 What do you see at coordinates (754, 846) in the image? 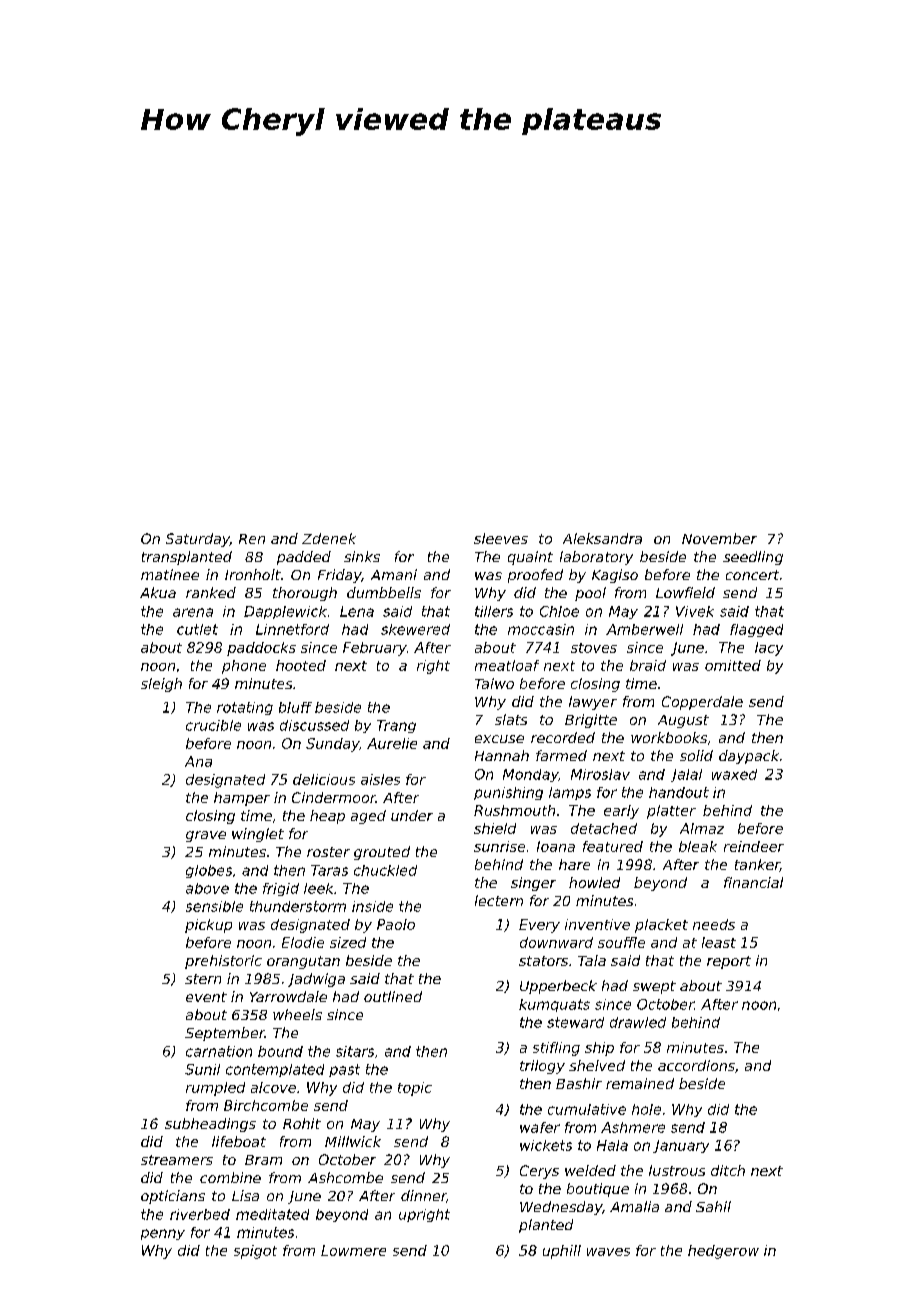
I see `reindeer` at bounding box center [754, 846].
